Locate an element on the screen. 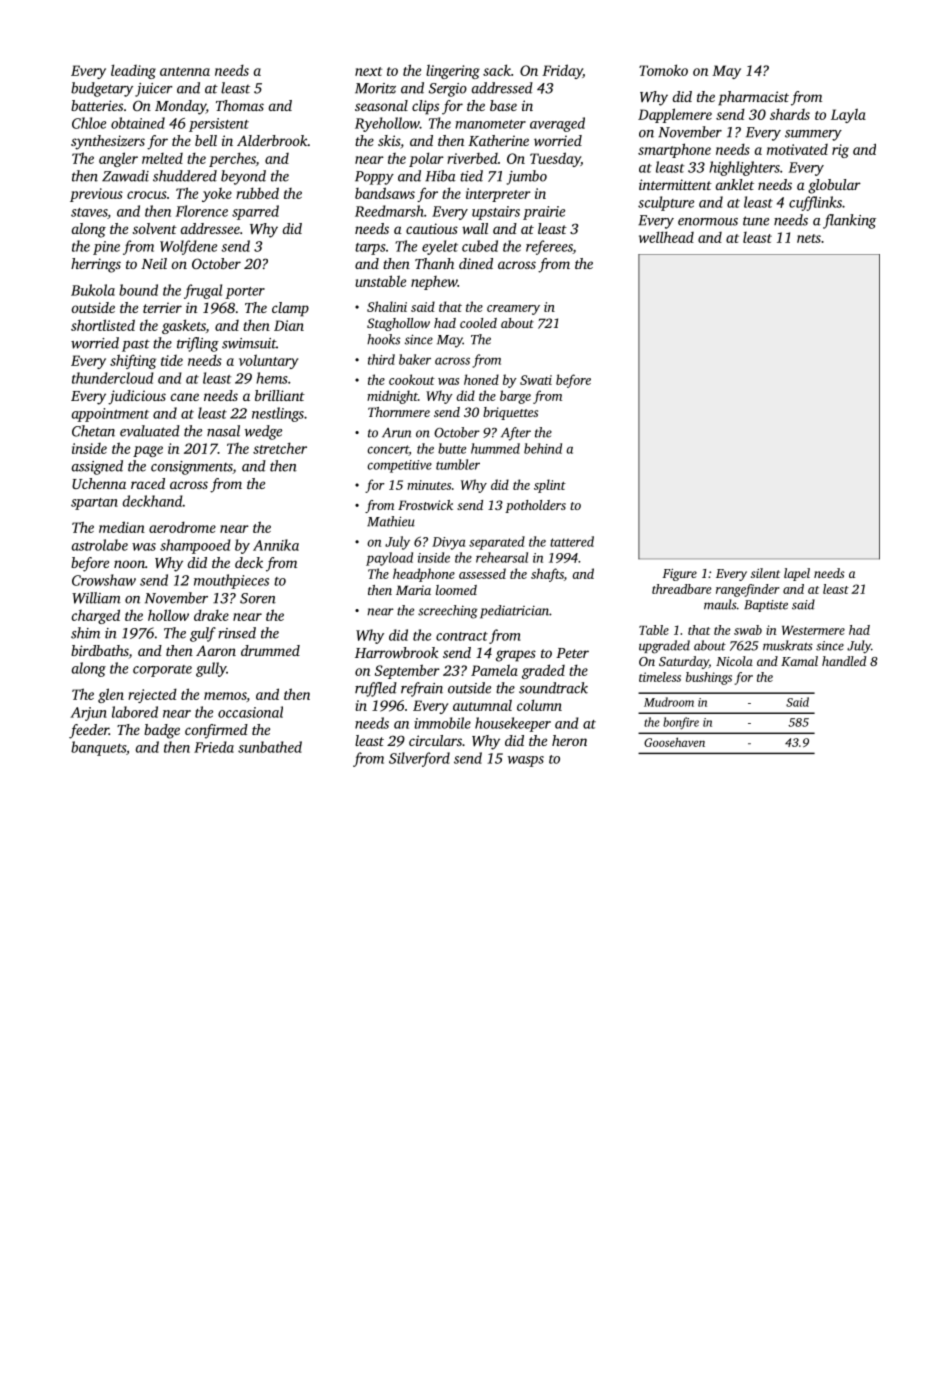 The height and width of the screenshot is (1377, 951). Friday is located at coordinates (562, 71).
